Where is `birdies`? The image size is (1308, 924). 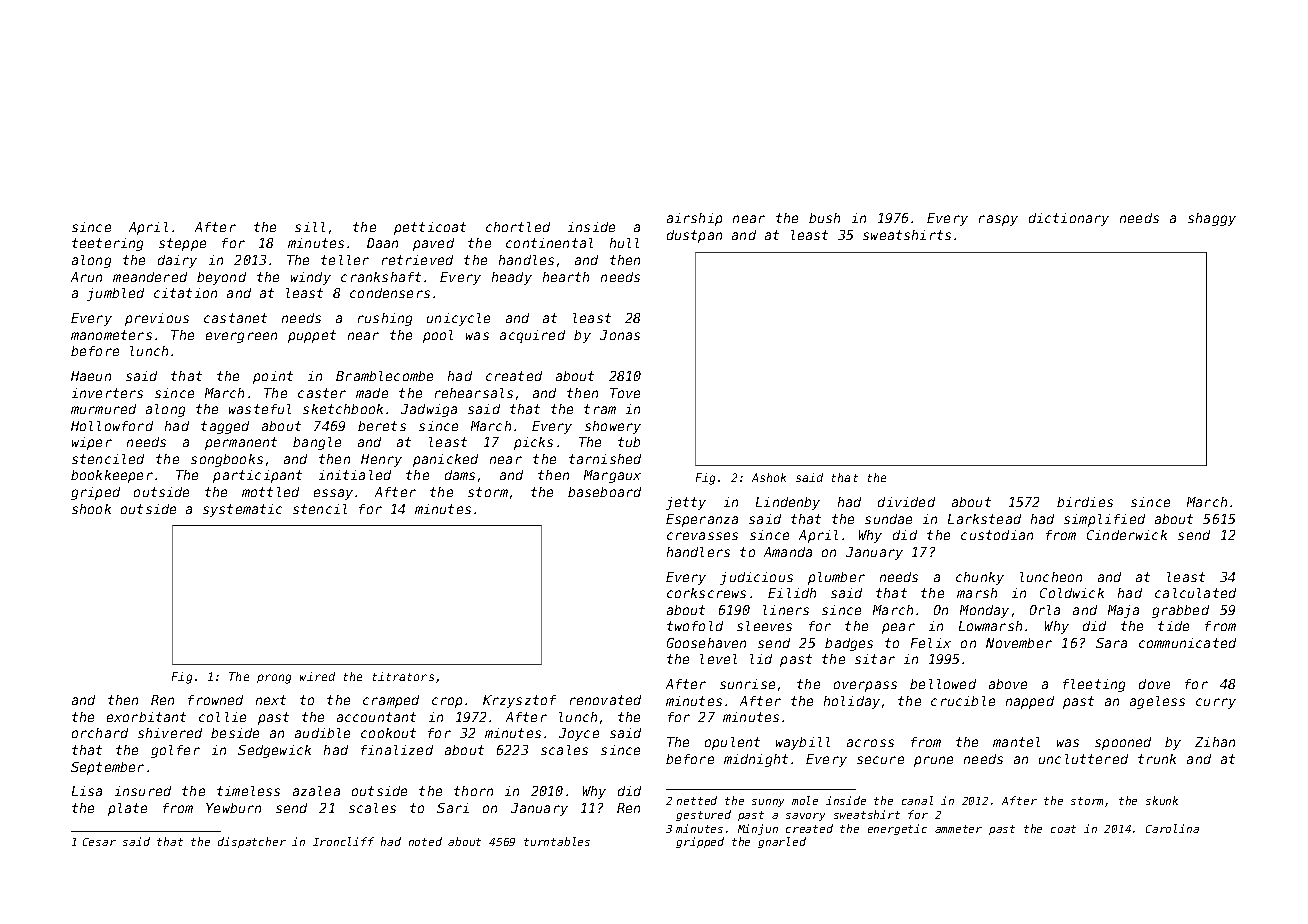
birdies is located at coordinates (1085, 502).
